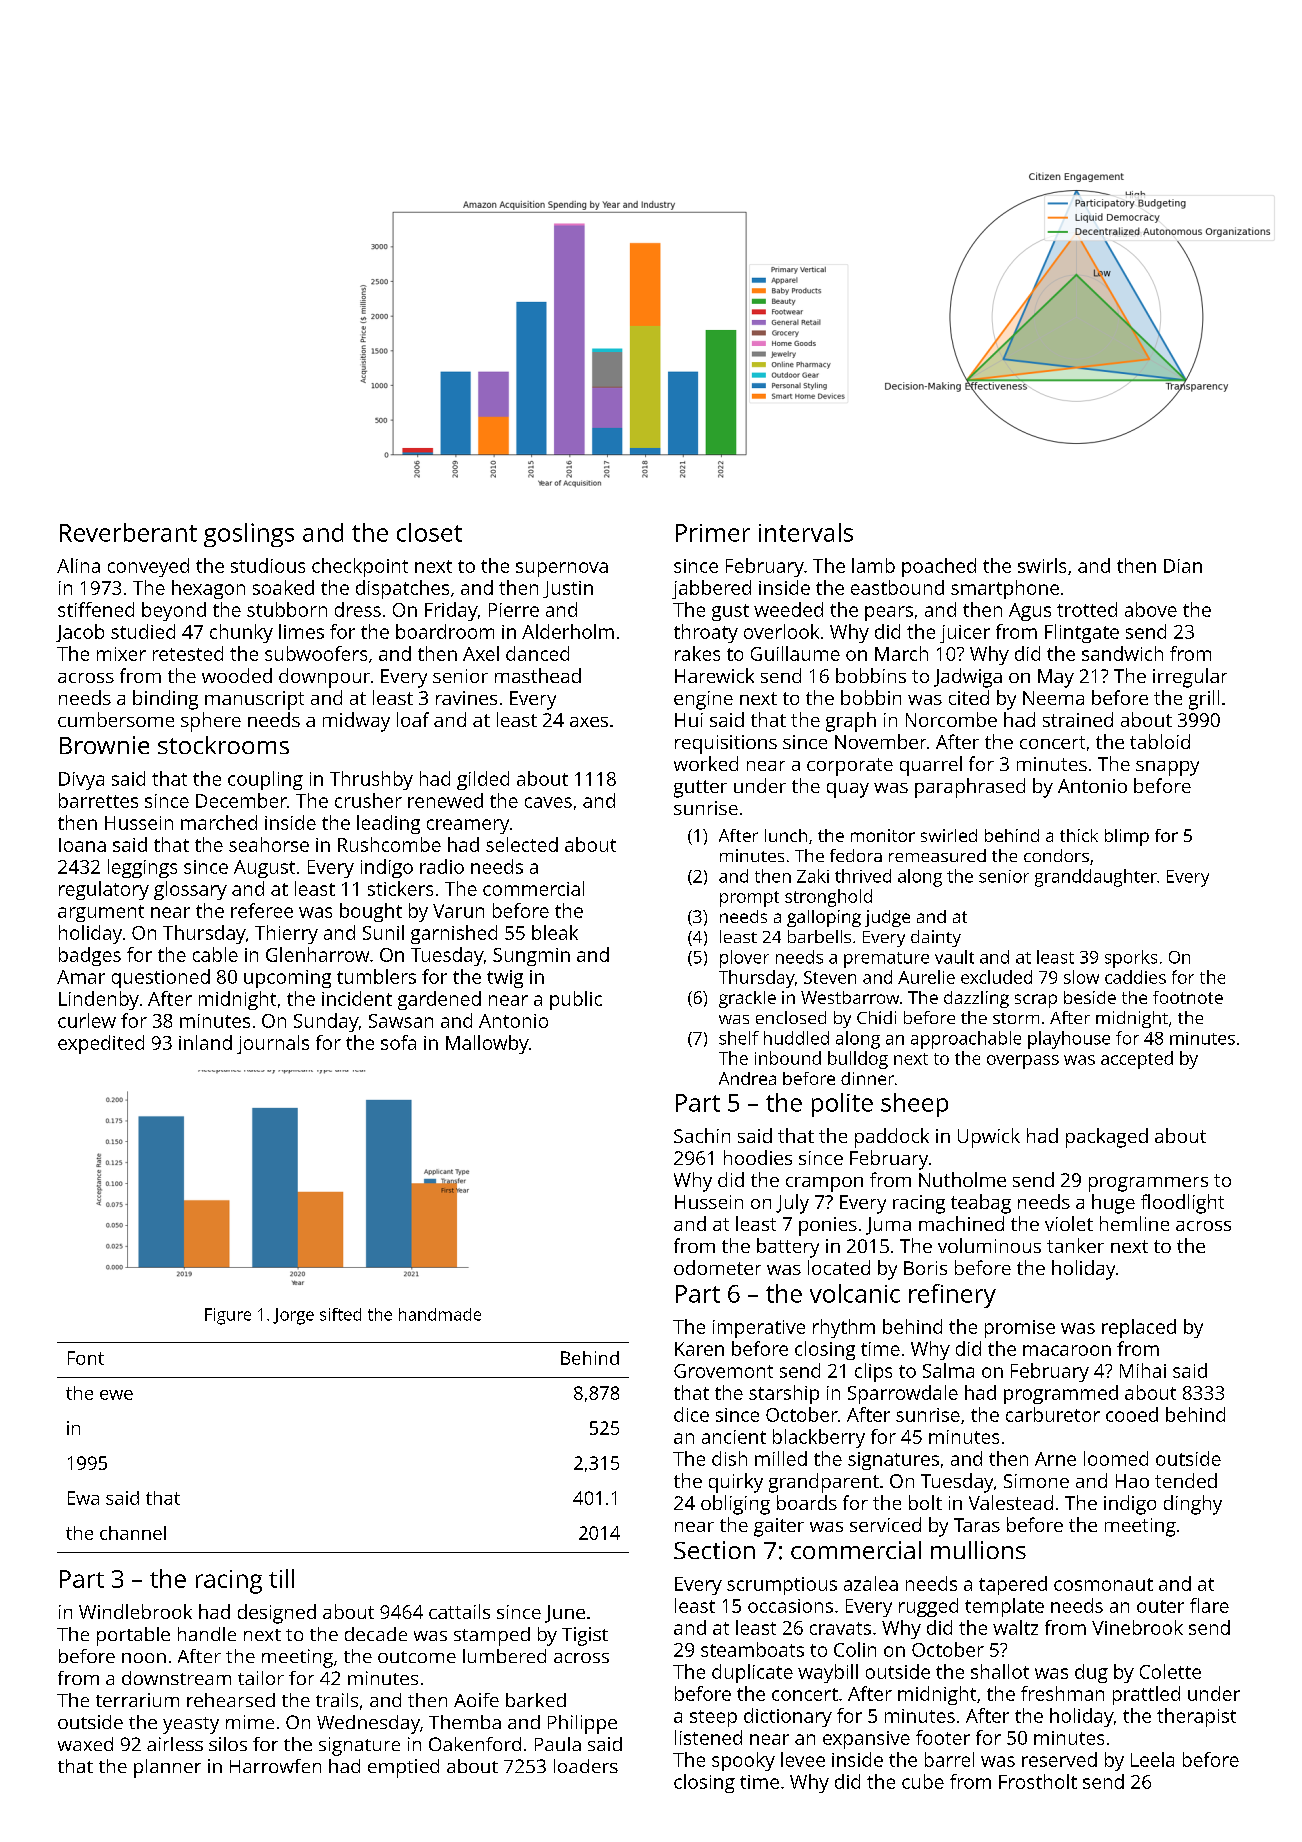  What do you see at coordinates (586, 1766) in the page?
I see `loaders` at bounding box center [586, 1766].
